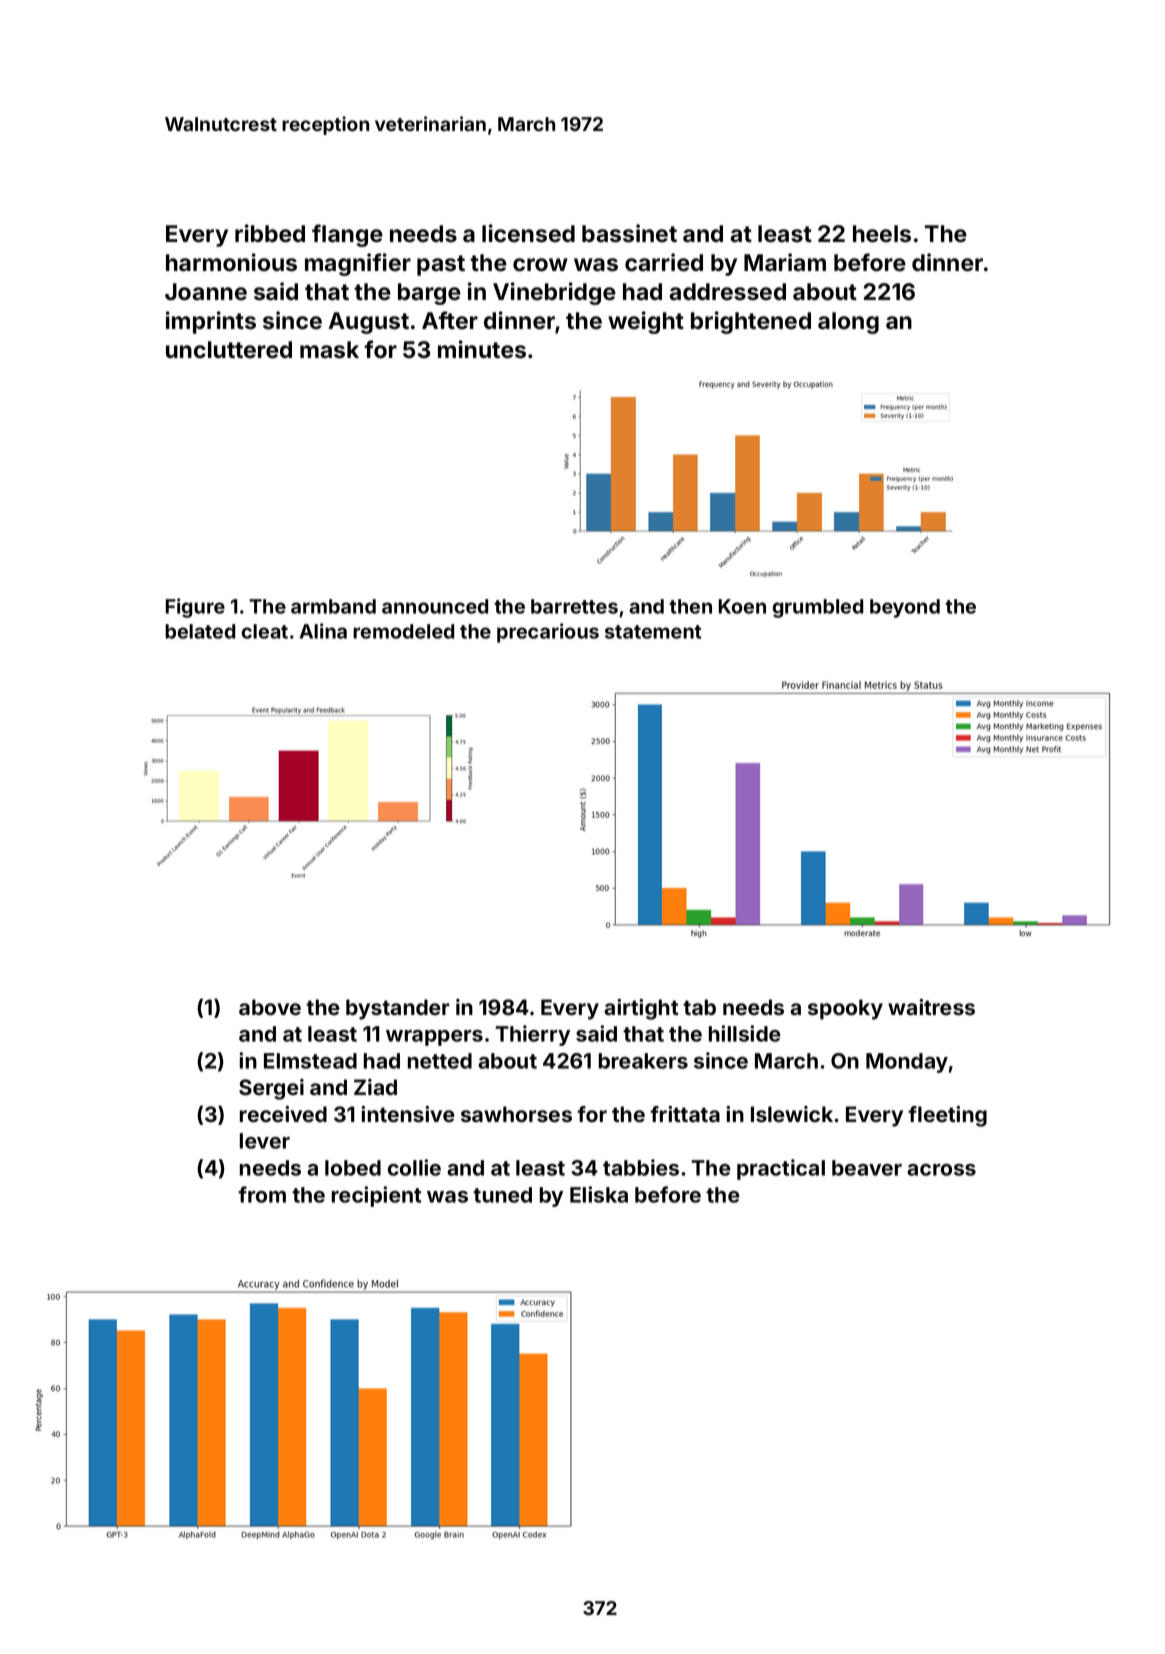  What do you see at coordinates (818, 608) in the page?
I see `grumbled` at bounding box center [818, 608].
